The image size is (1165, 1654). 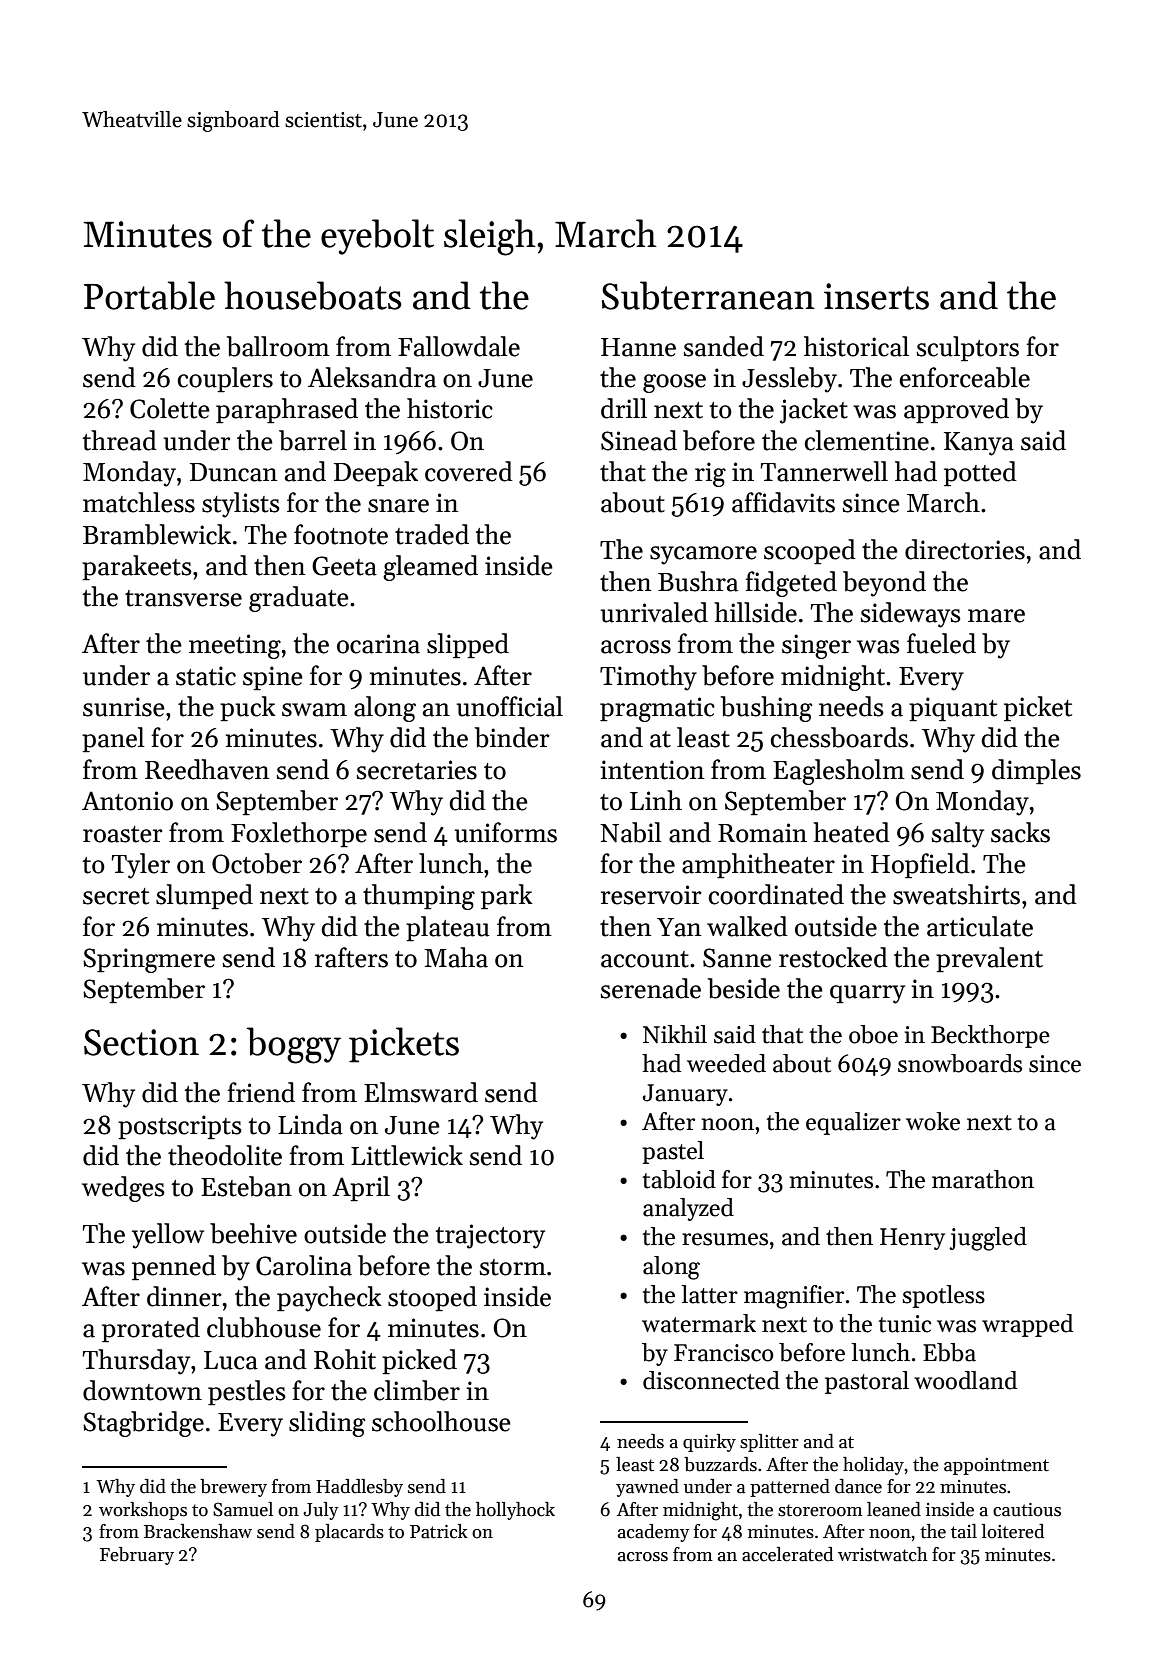 I want to click on Section, so click(x=141, y=1042).
